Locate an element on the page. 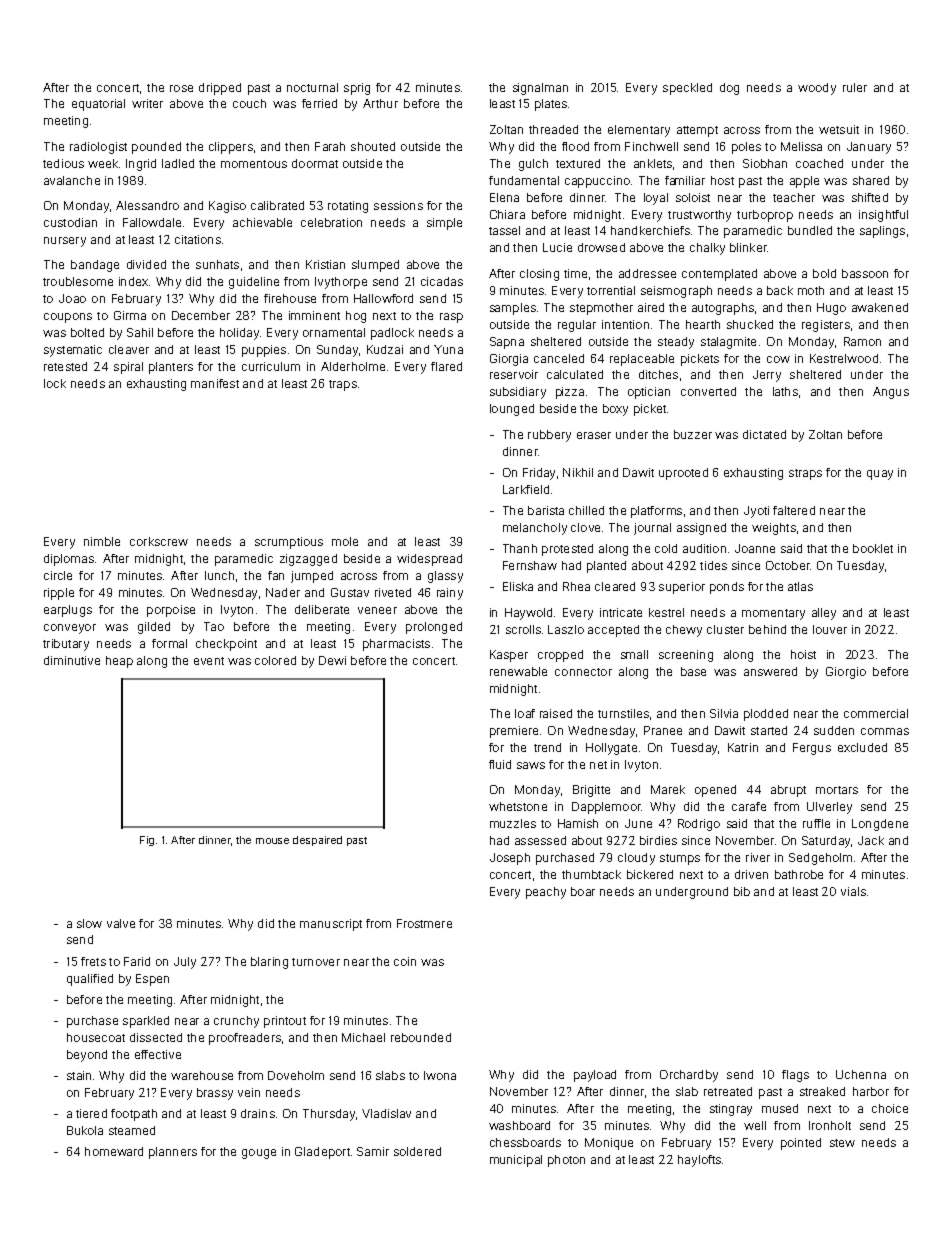  ruler is located at coordinates (855, 87).
